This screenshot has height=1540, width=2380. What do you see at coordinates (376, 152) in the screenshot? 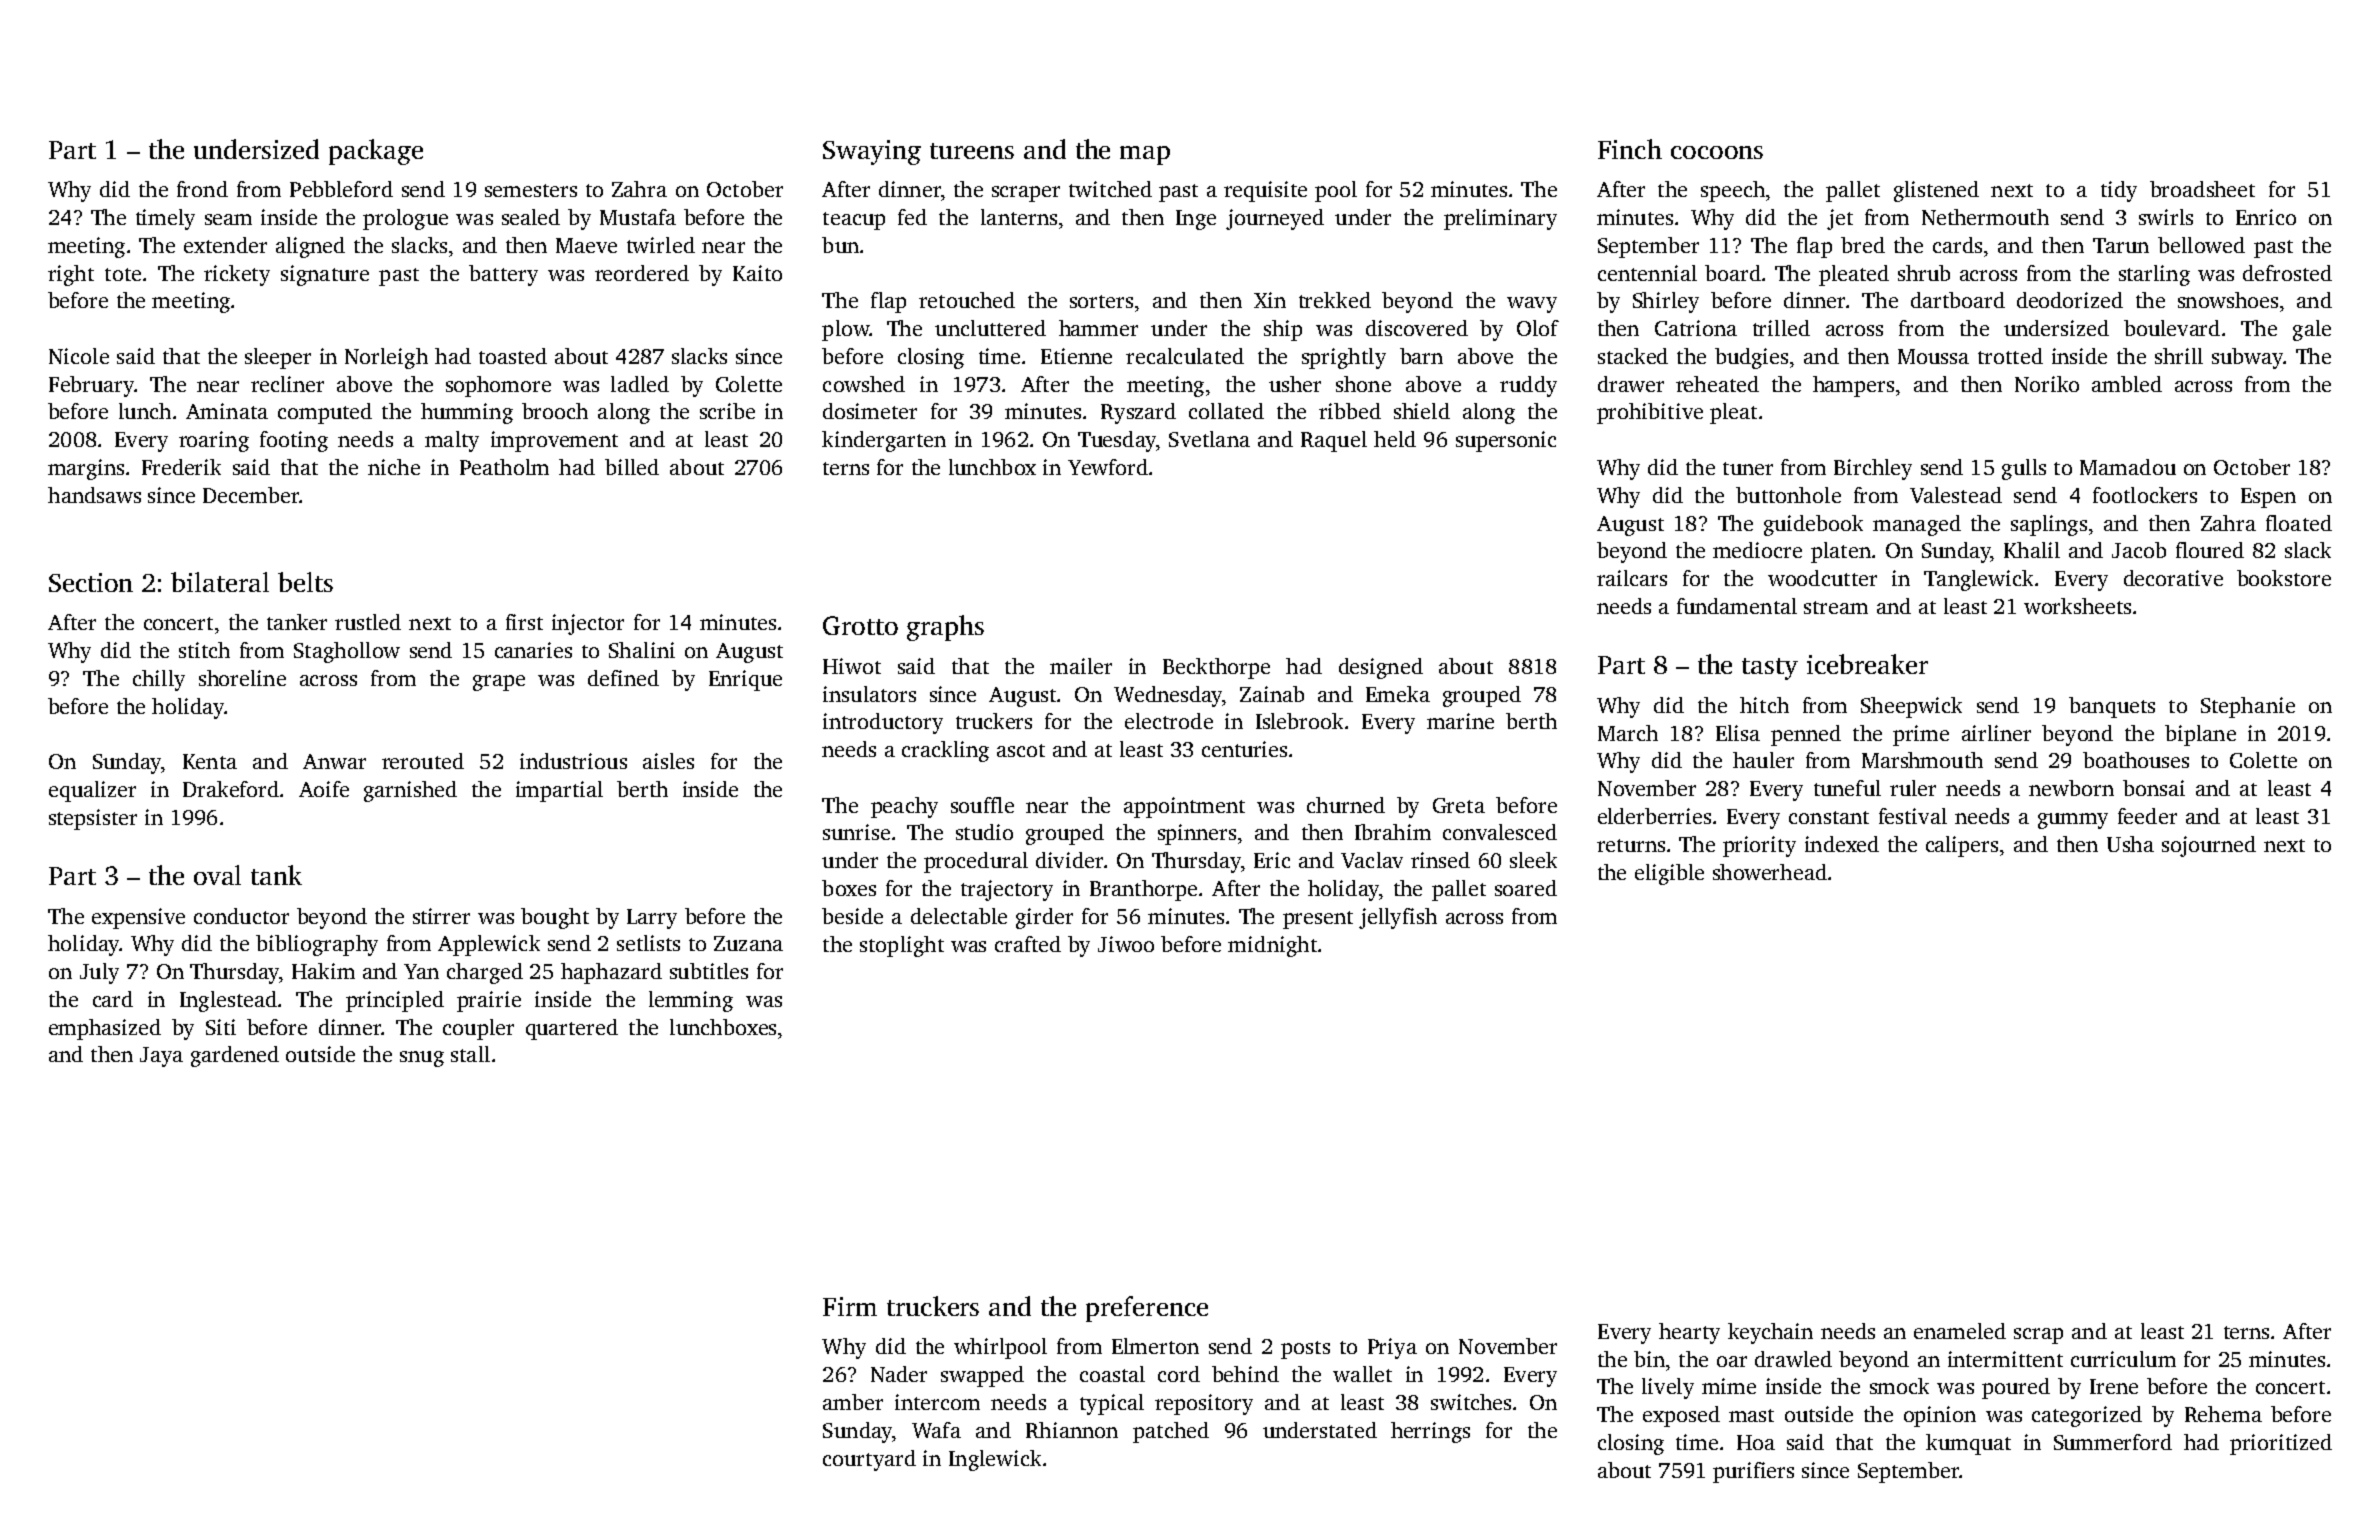
I see `package` at bounding box center [376, 152].
